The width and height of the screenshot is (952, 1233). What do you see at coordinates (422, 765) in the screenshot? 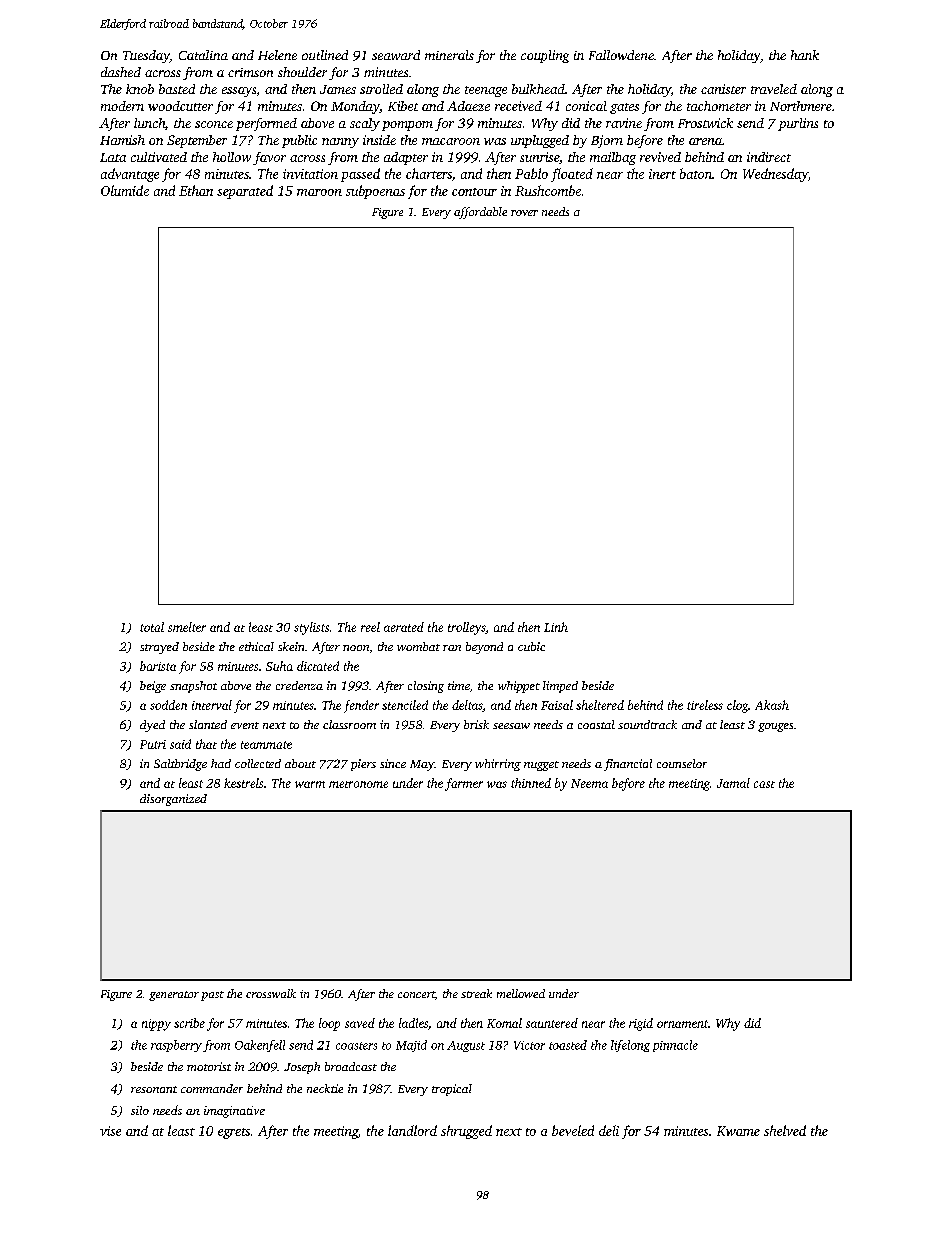
I see `May` at bounding box center [422, 765].
